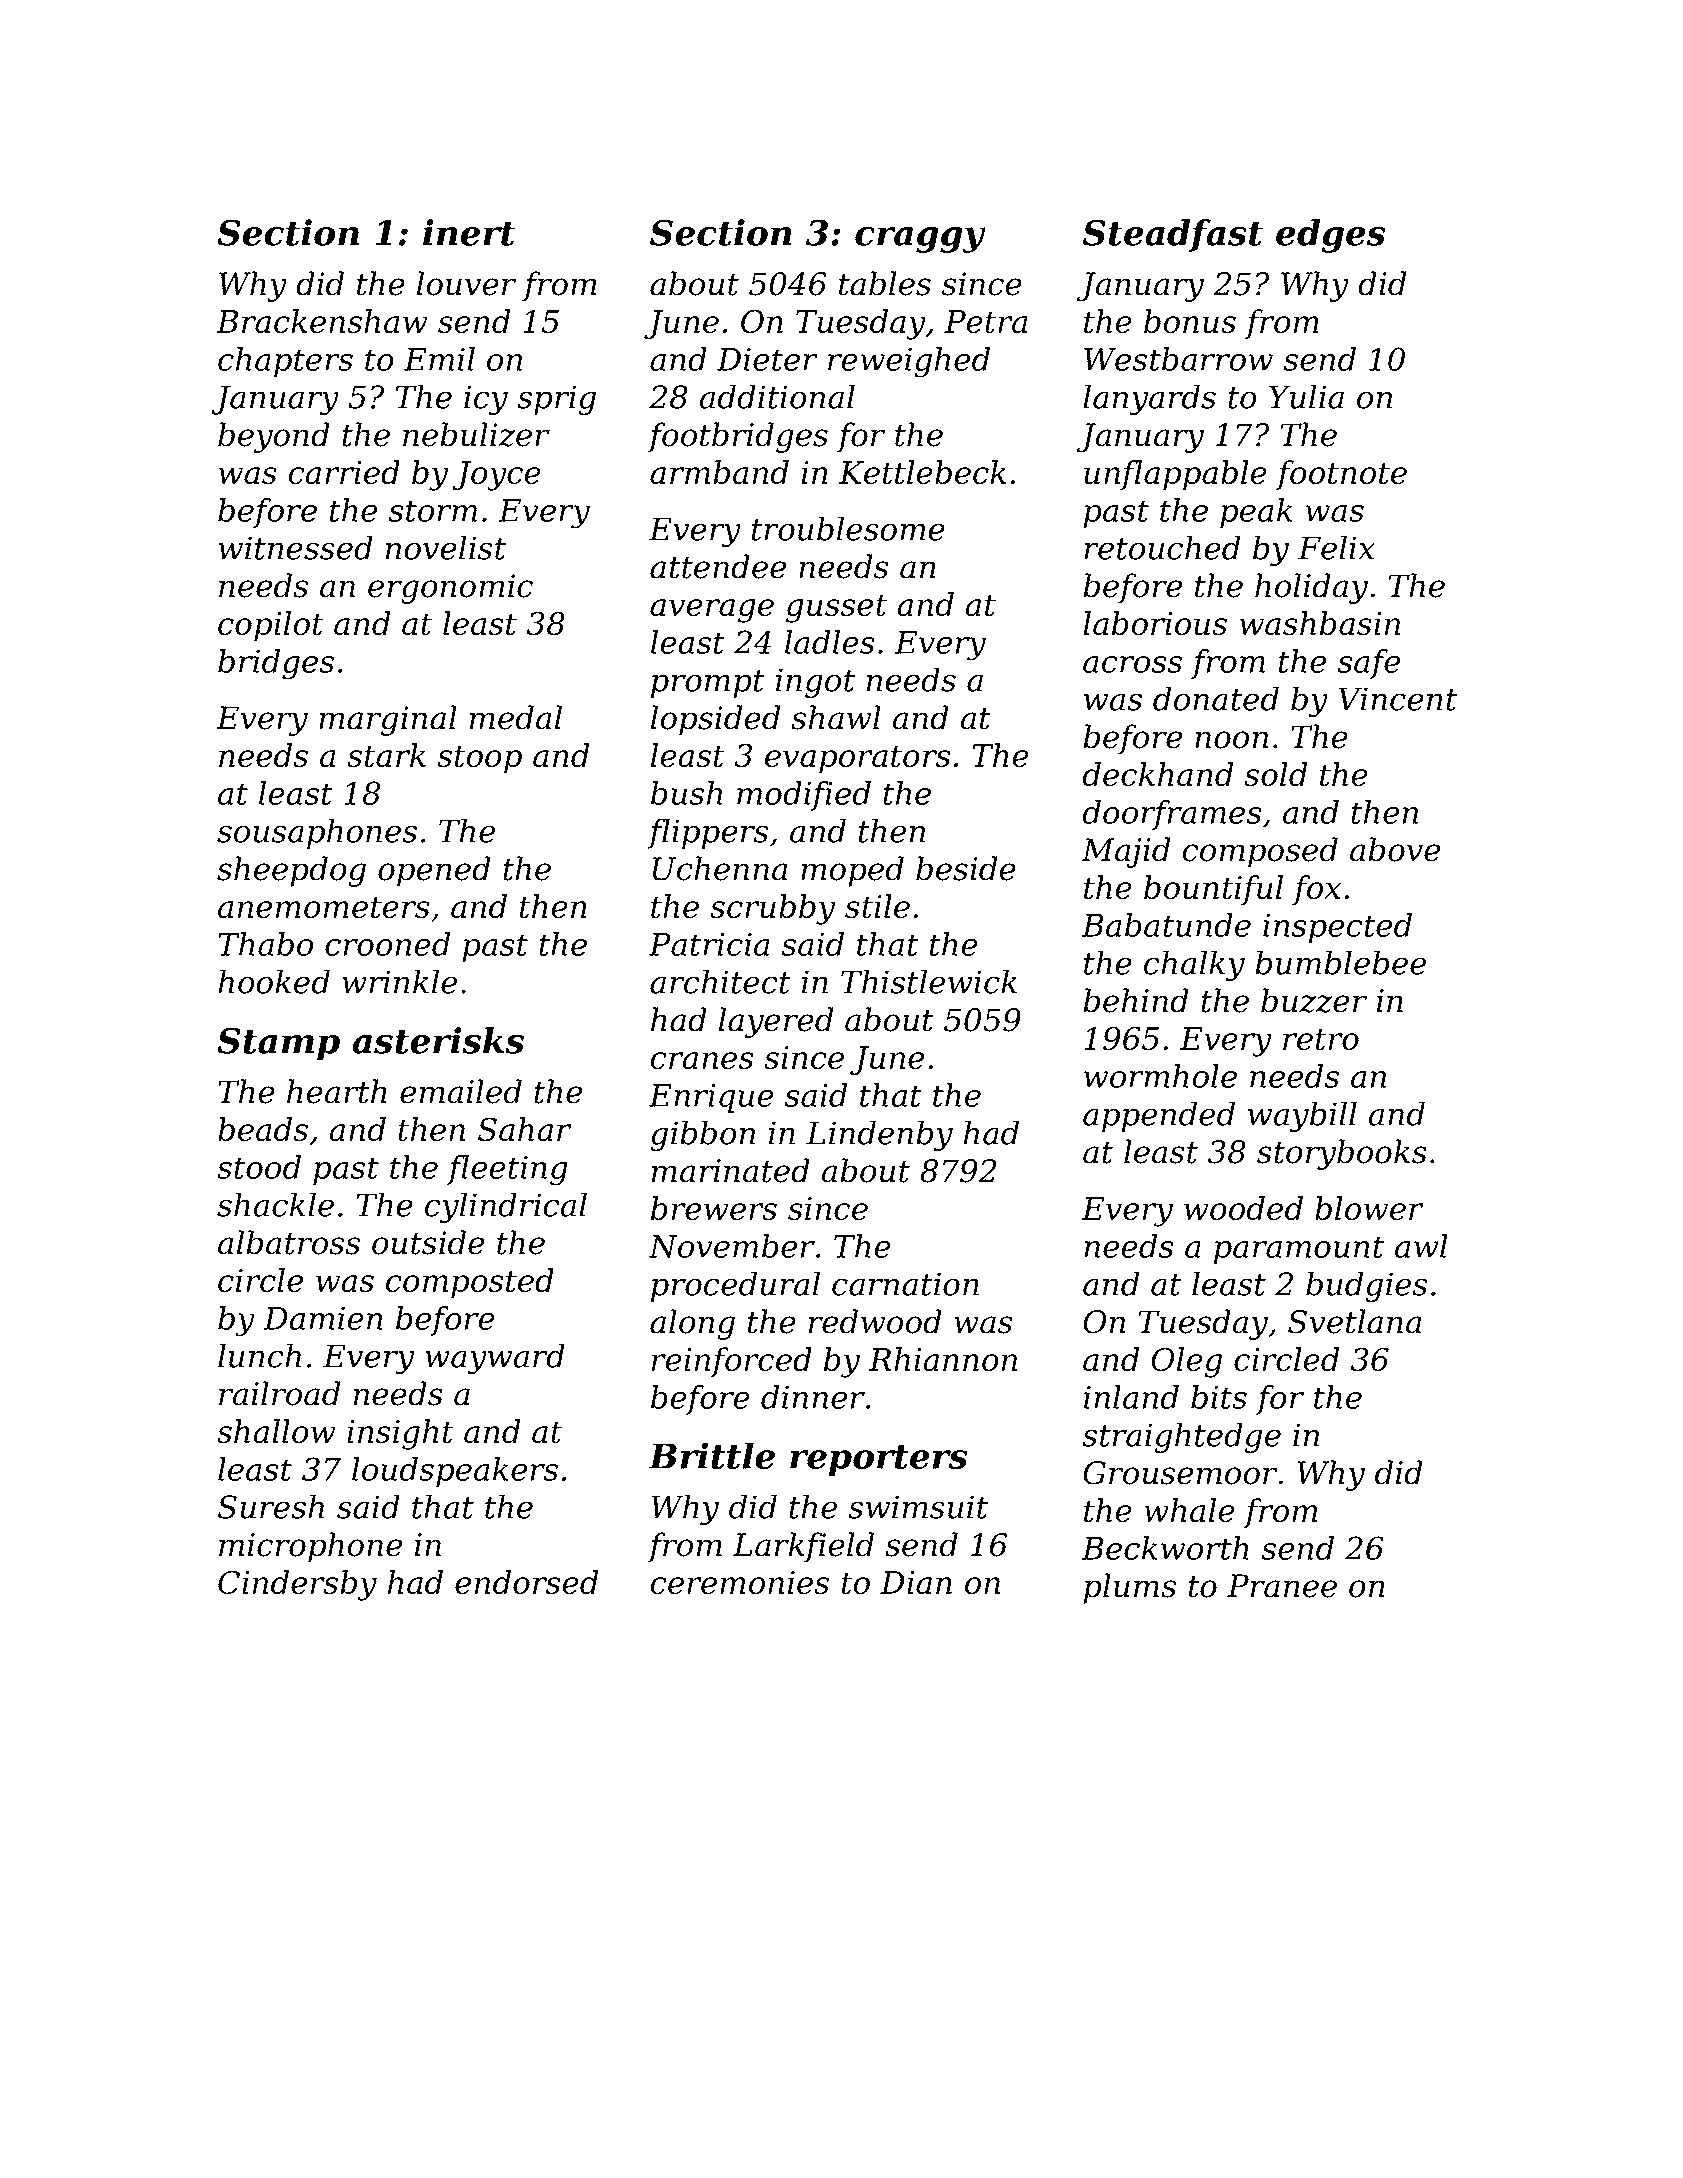  What do you see at coordinates (1397, 699) in the document?
I see `Vincent` at bounding box center [1397, 699].
